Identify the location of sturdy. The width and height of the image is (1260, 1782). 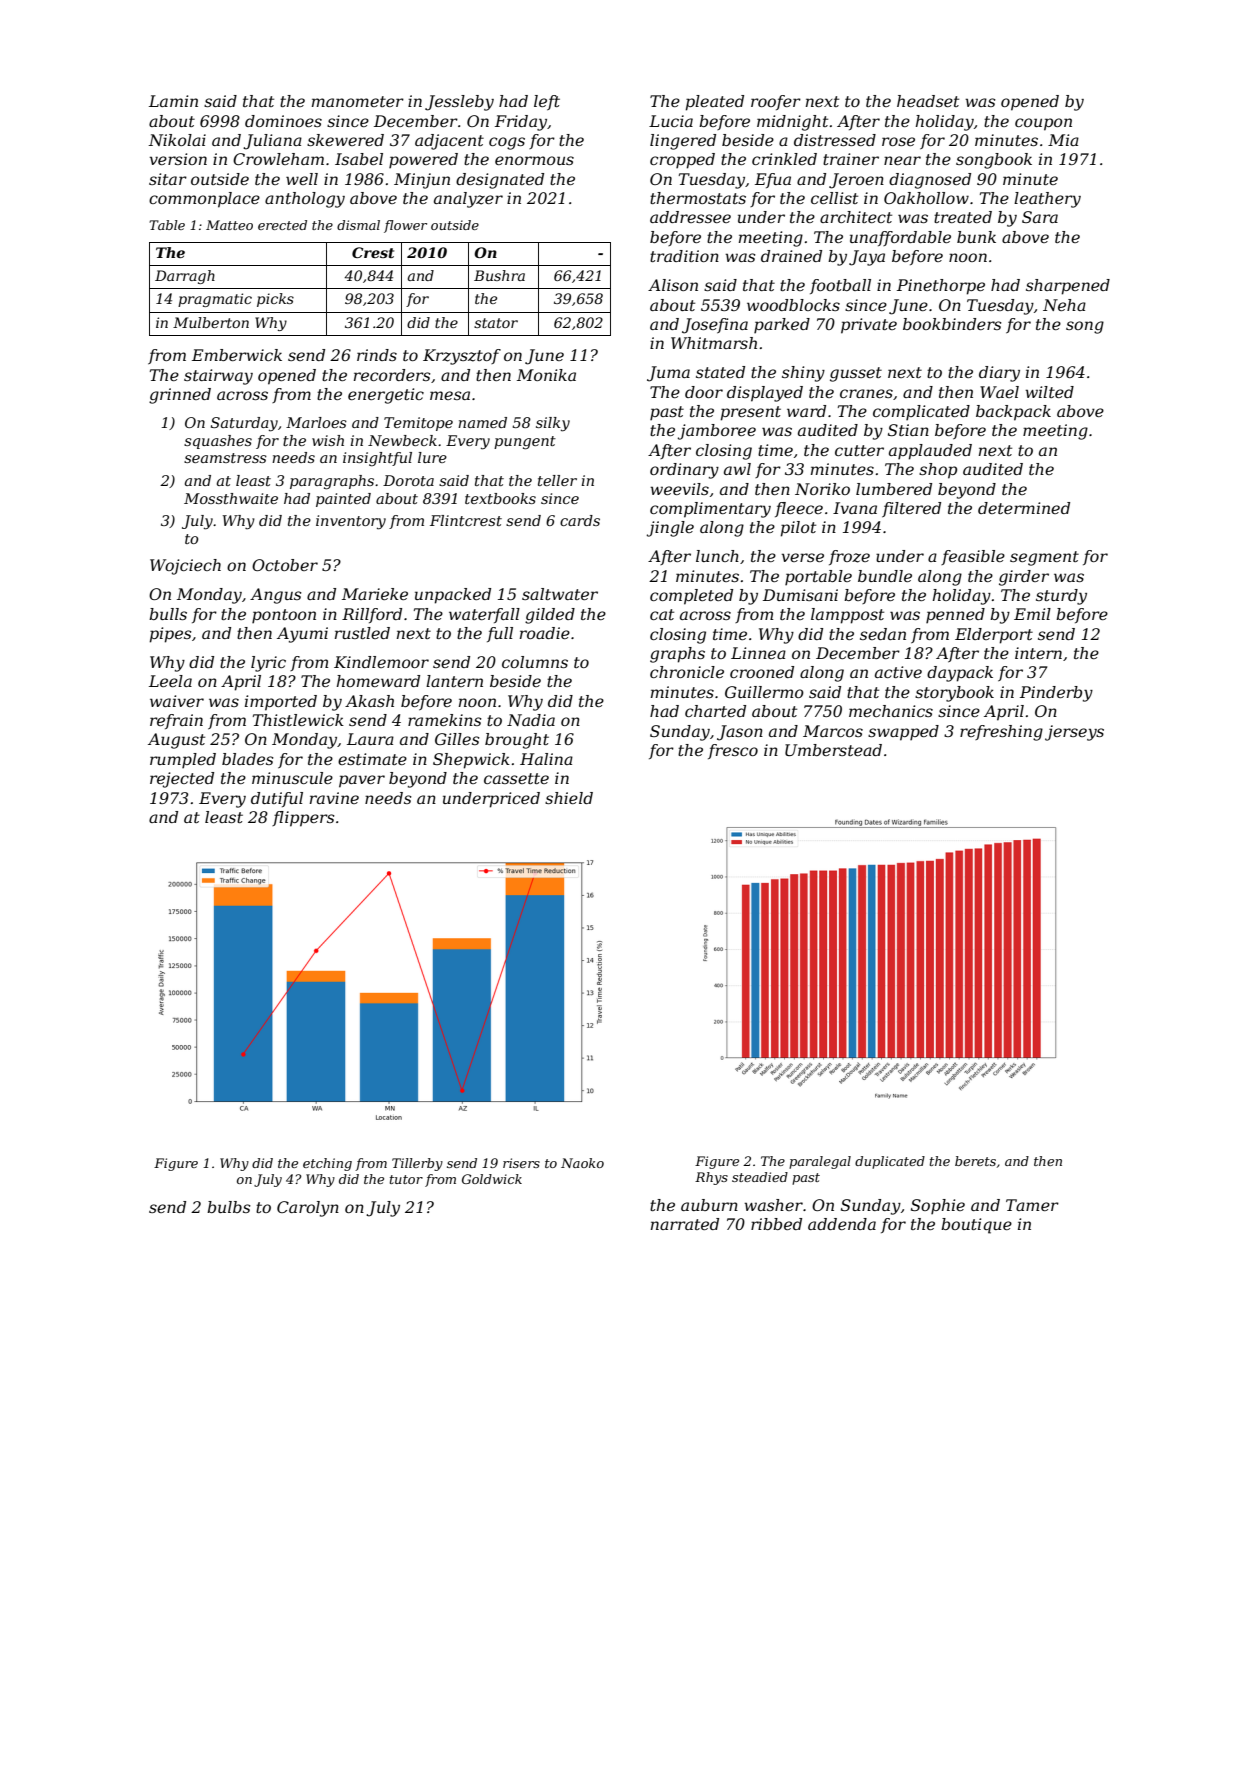
(1061, 597).
